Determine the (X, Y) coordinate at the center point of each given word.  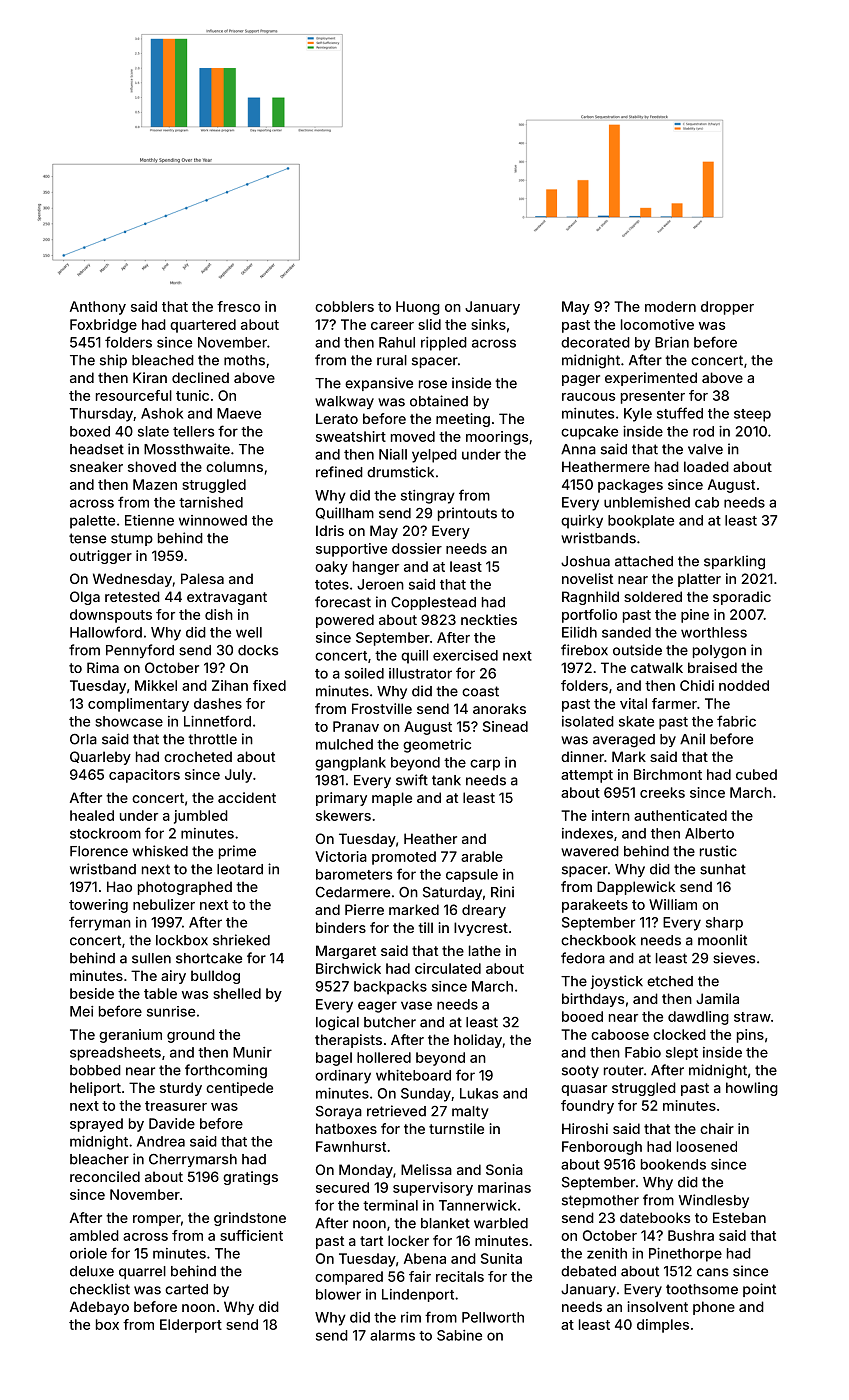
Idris (330, 530)
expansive (379, 384)
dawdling (698, 1018)
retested (132, 596)
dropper (727, 308)
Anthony (98, 308)
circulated (448, 968)
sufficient (251, 1235)
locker (408, 1240)
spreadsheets (115, 1054)
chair (717, 1128)
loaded (706, 466)
